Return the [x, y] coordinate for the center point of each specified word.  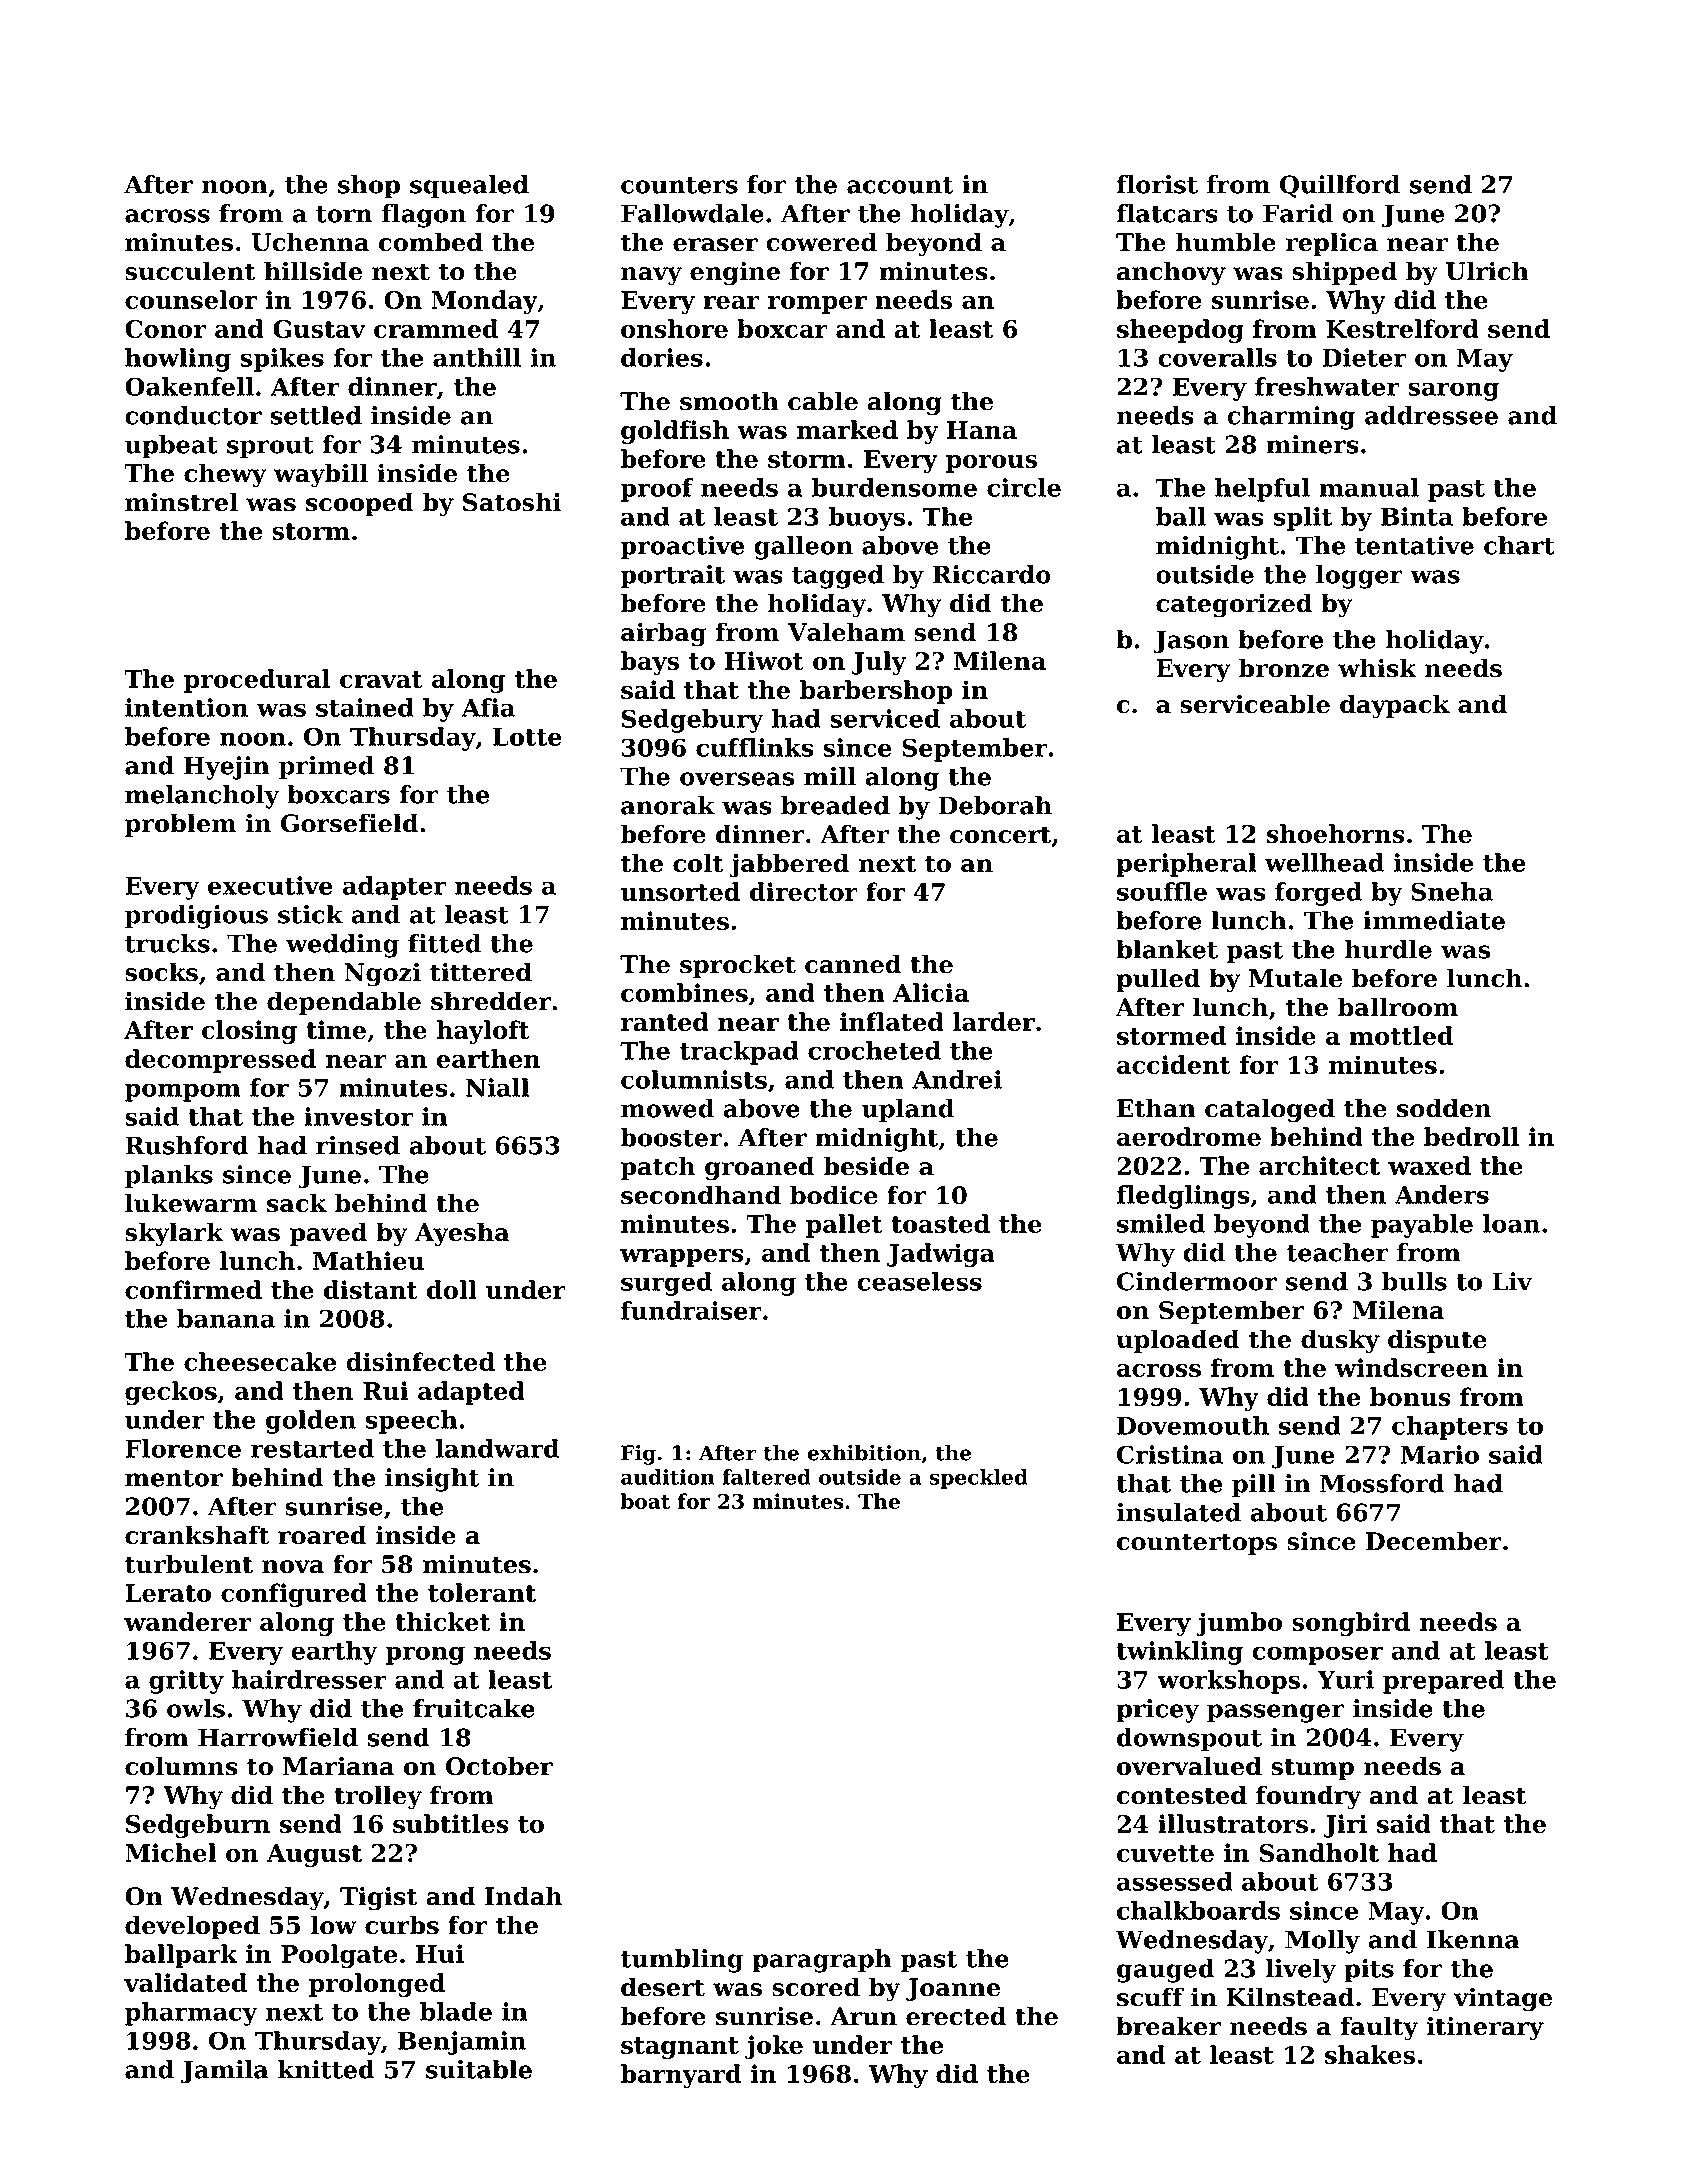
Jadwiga [941, 1255]
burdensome [894, 487]
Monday [484, 302]
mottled [1401, 1035]
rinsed [358, 1145]
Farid [1298, 213]
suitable [479, 2069]
